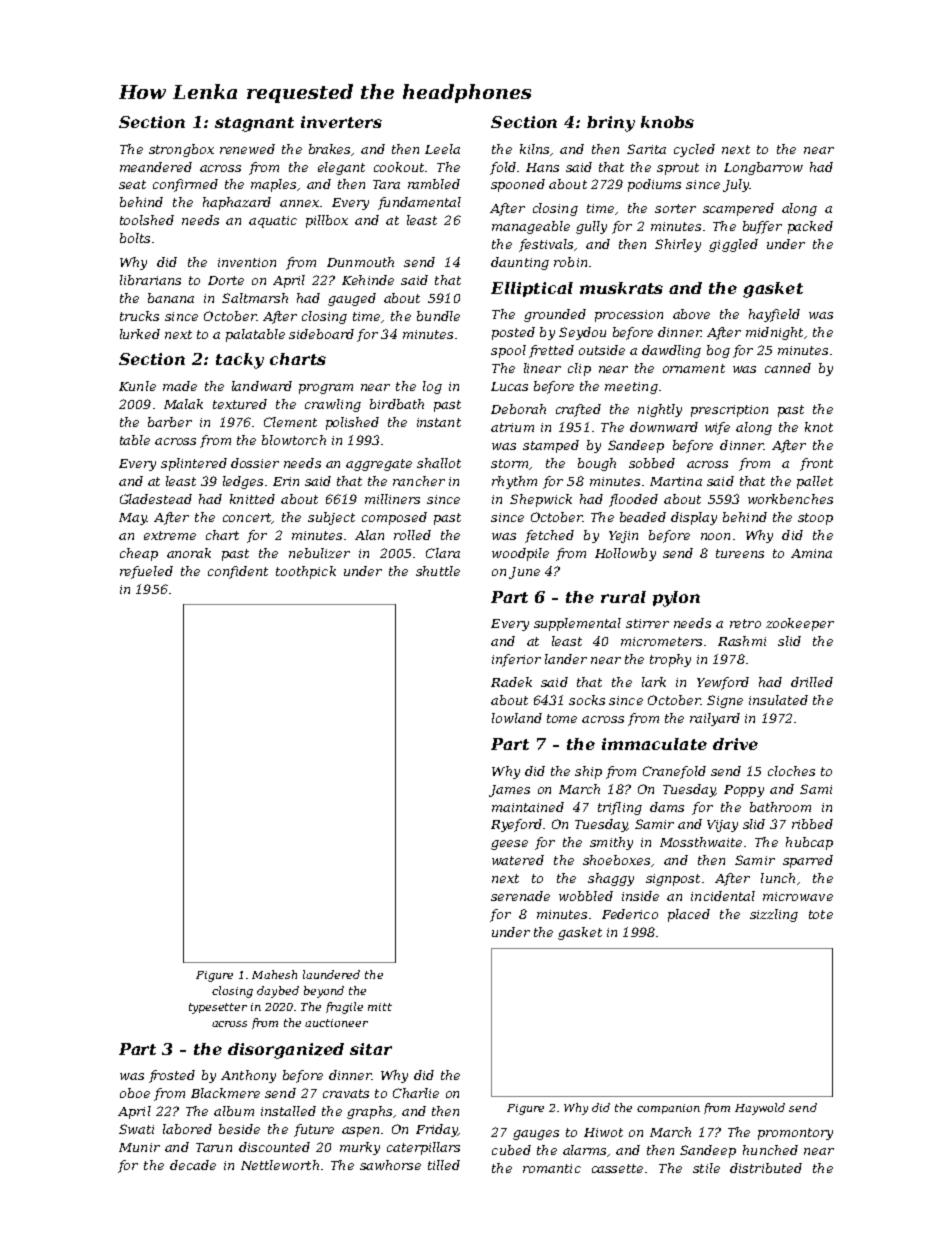  I want to click on stagnant, so click(254, 124).
